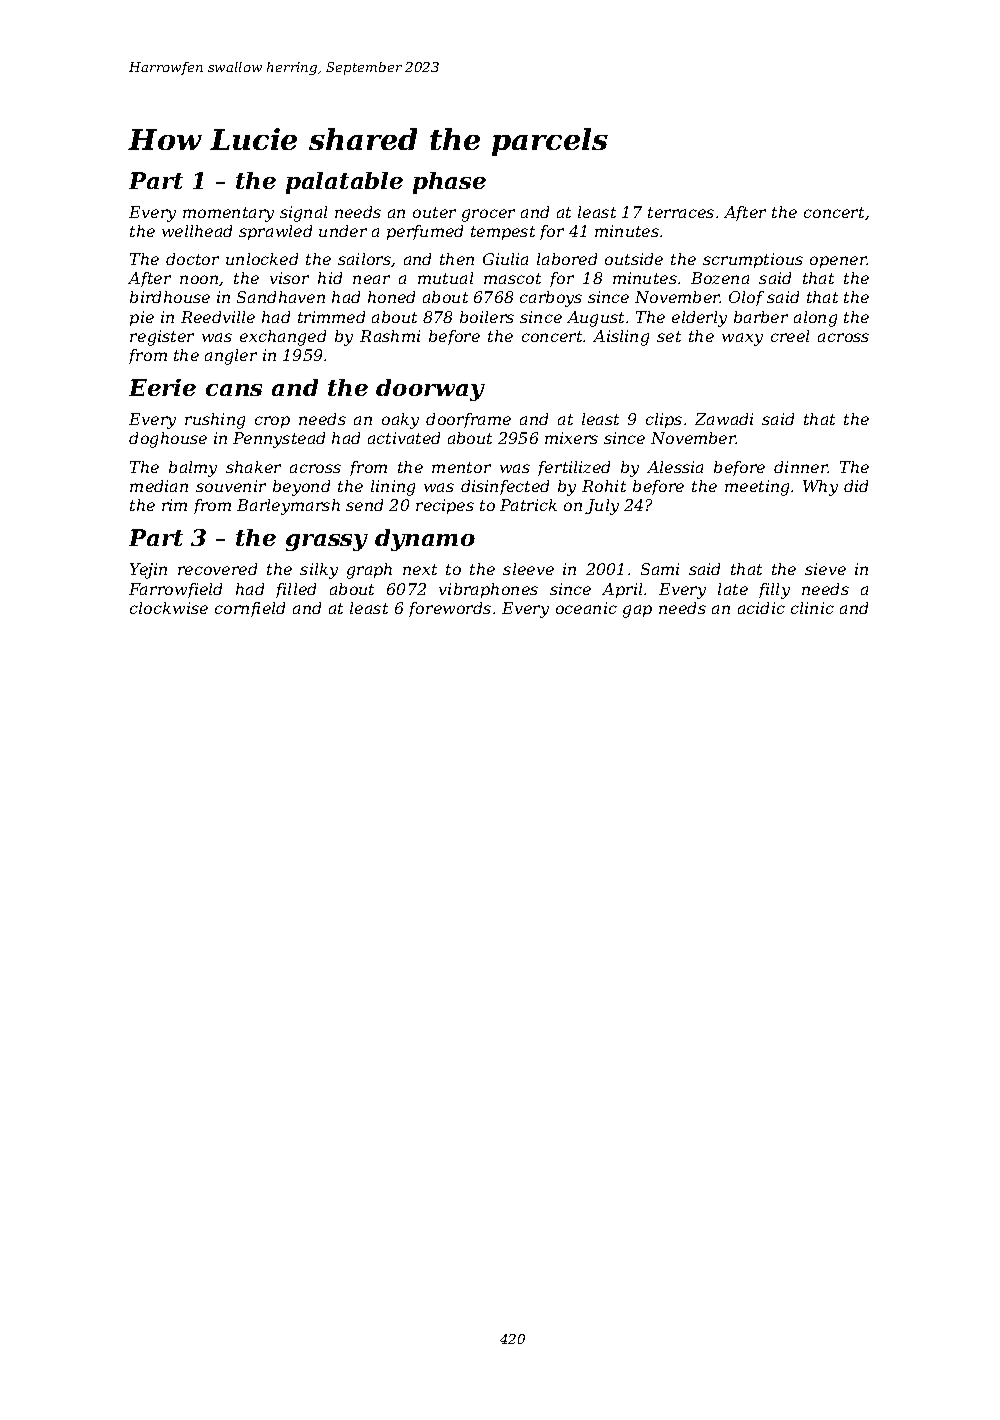 The image size is (1000, 1420). What do you see at coordinates (838, 262) in the page?
I see `opener` at bounding box center [838, 262].
